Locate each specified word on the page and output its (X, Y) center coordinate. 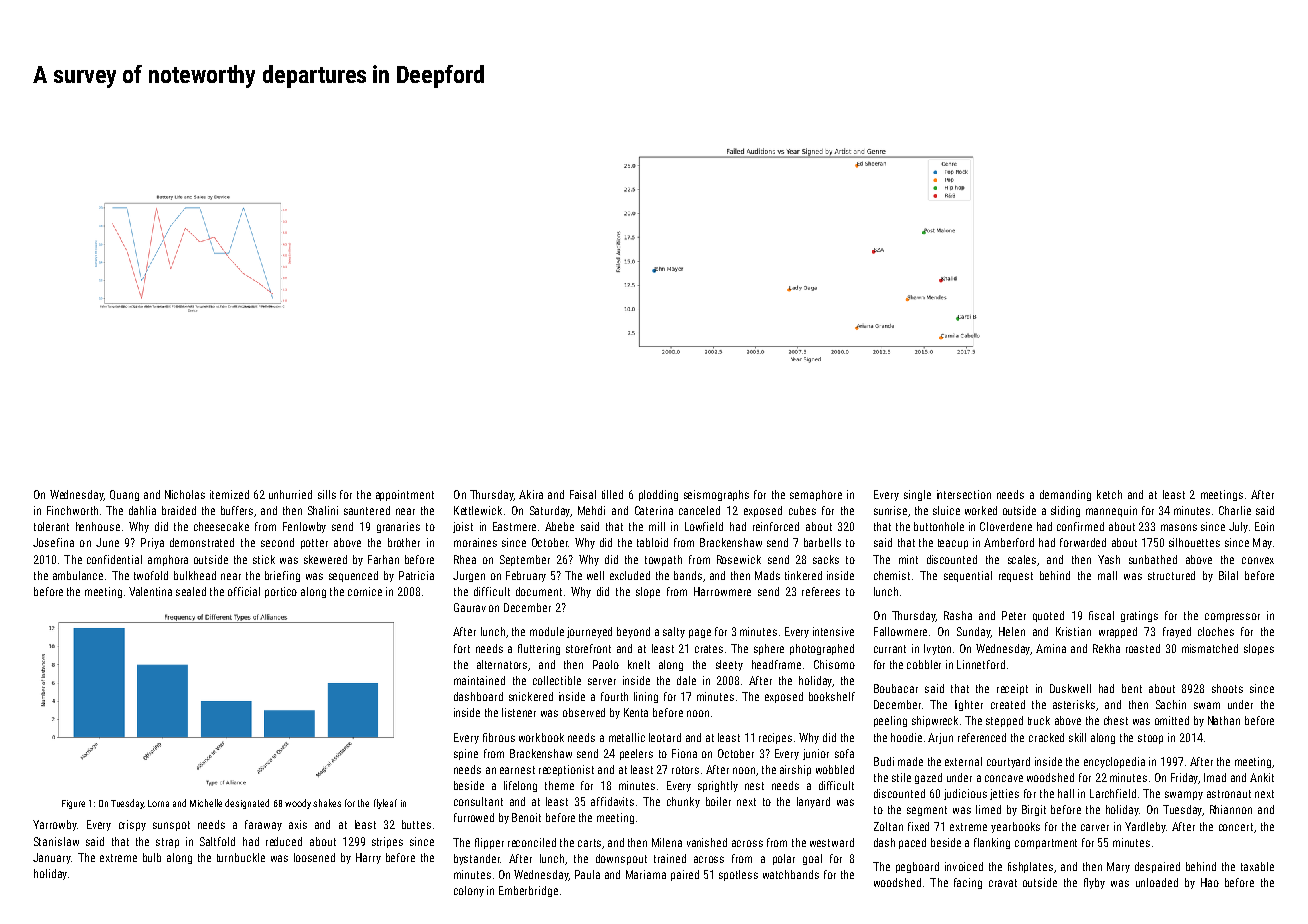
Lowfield (704, 526)
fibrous (499, 737)
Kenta (636, 712)
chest (1116, 720)
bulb (152, 857)
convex (1258, 560)
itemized (229, 494)
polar (784, 859)
